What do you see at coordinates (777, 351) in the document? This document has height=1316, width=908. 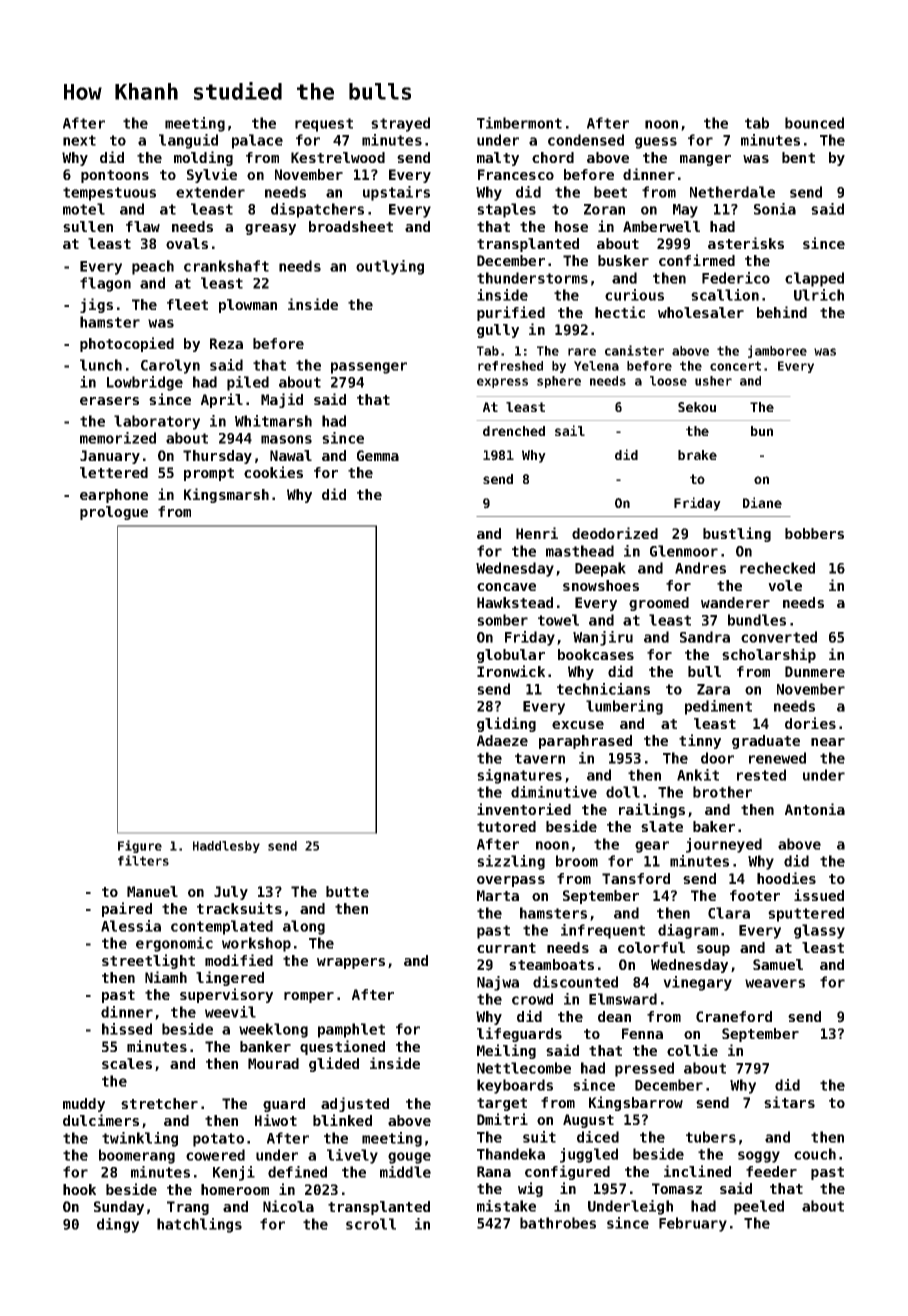 I see `jamboree` at bounding box center [777, 351].
